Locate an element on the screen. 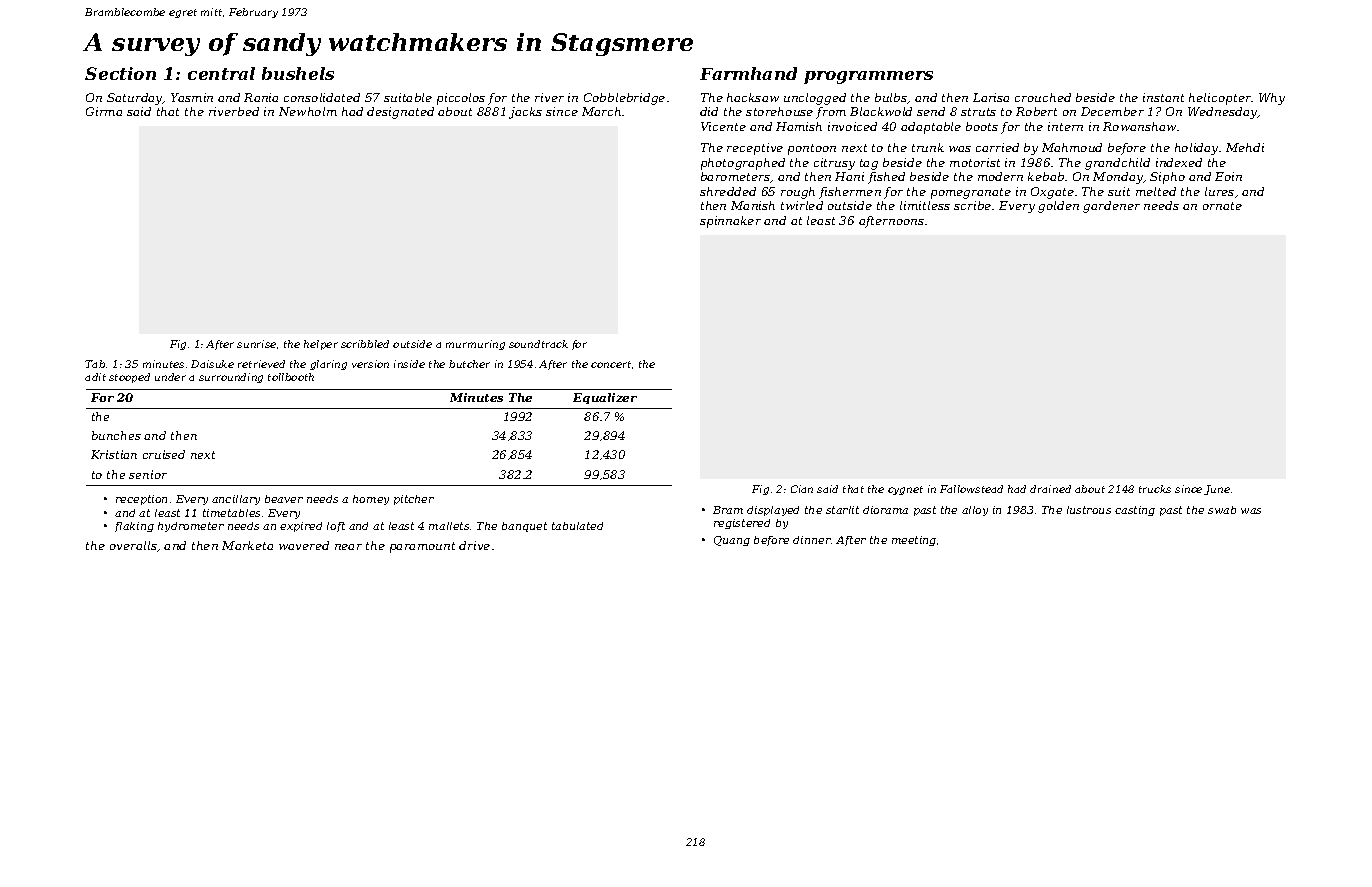 This screenshot has height=887, width=1372. Section is located at coordinates (120, 73).
